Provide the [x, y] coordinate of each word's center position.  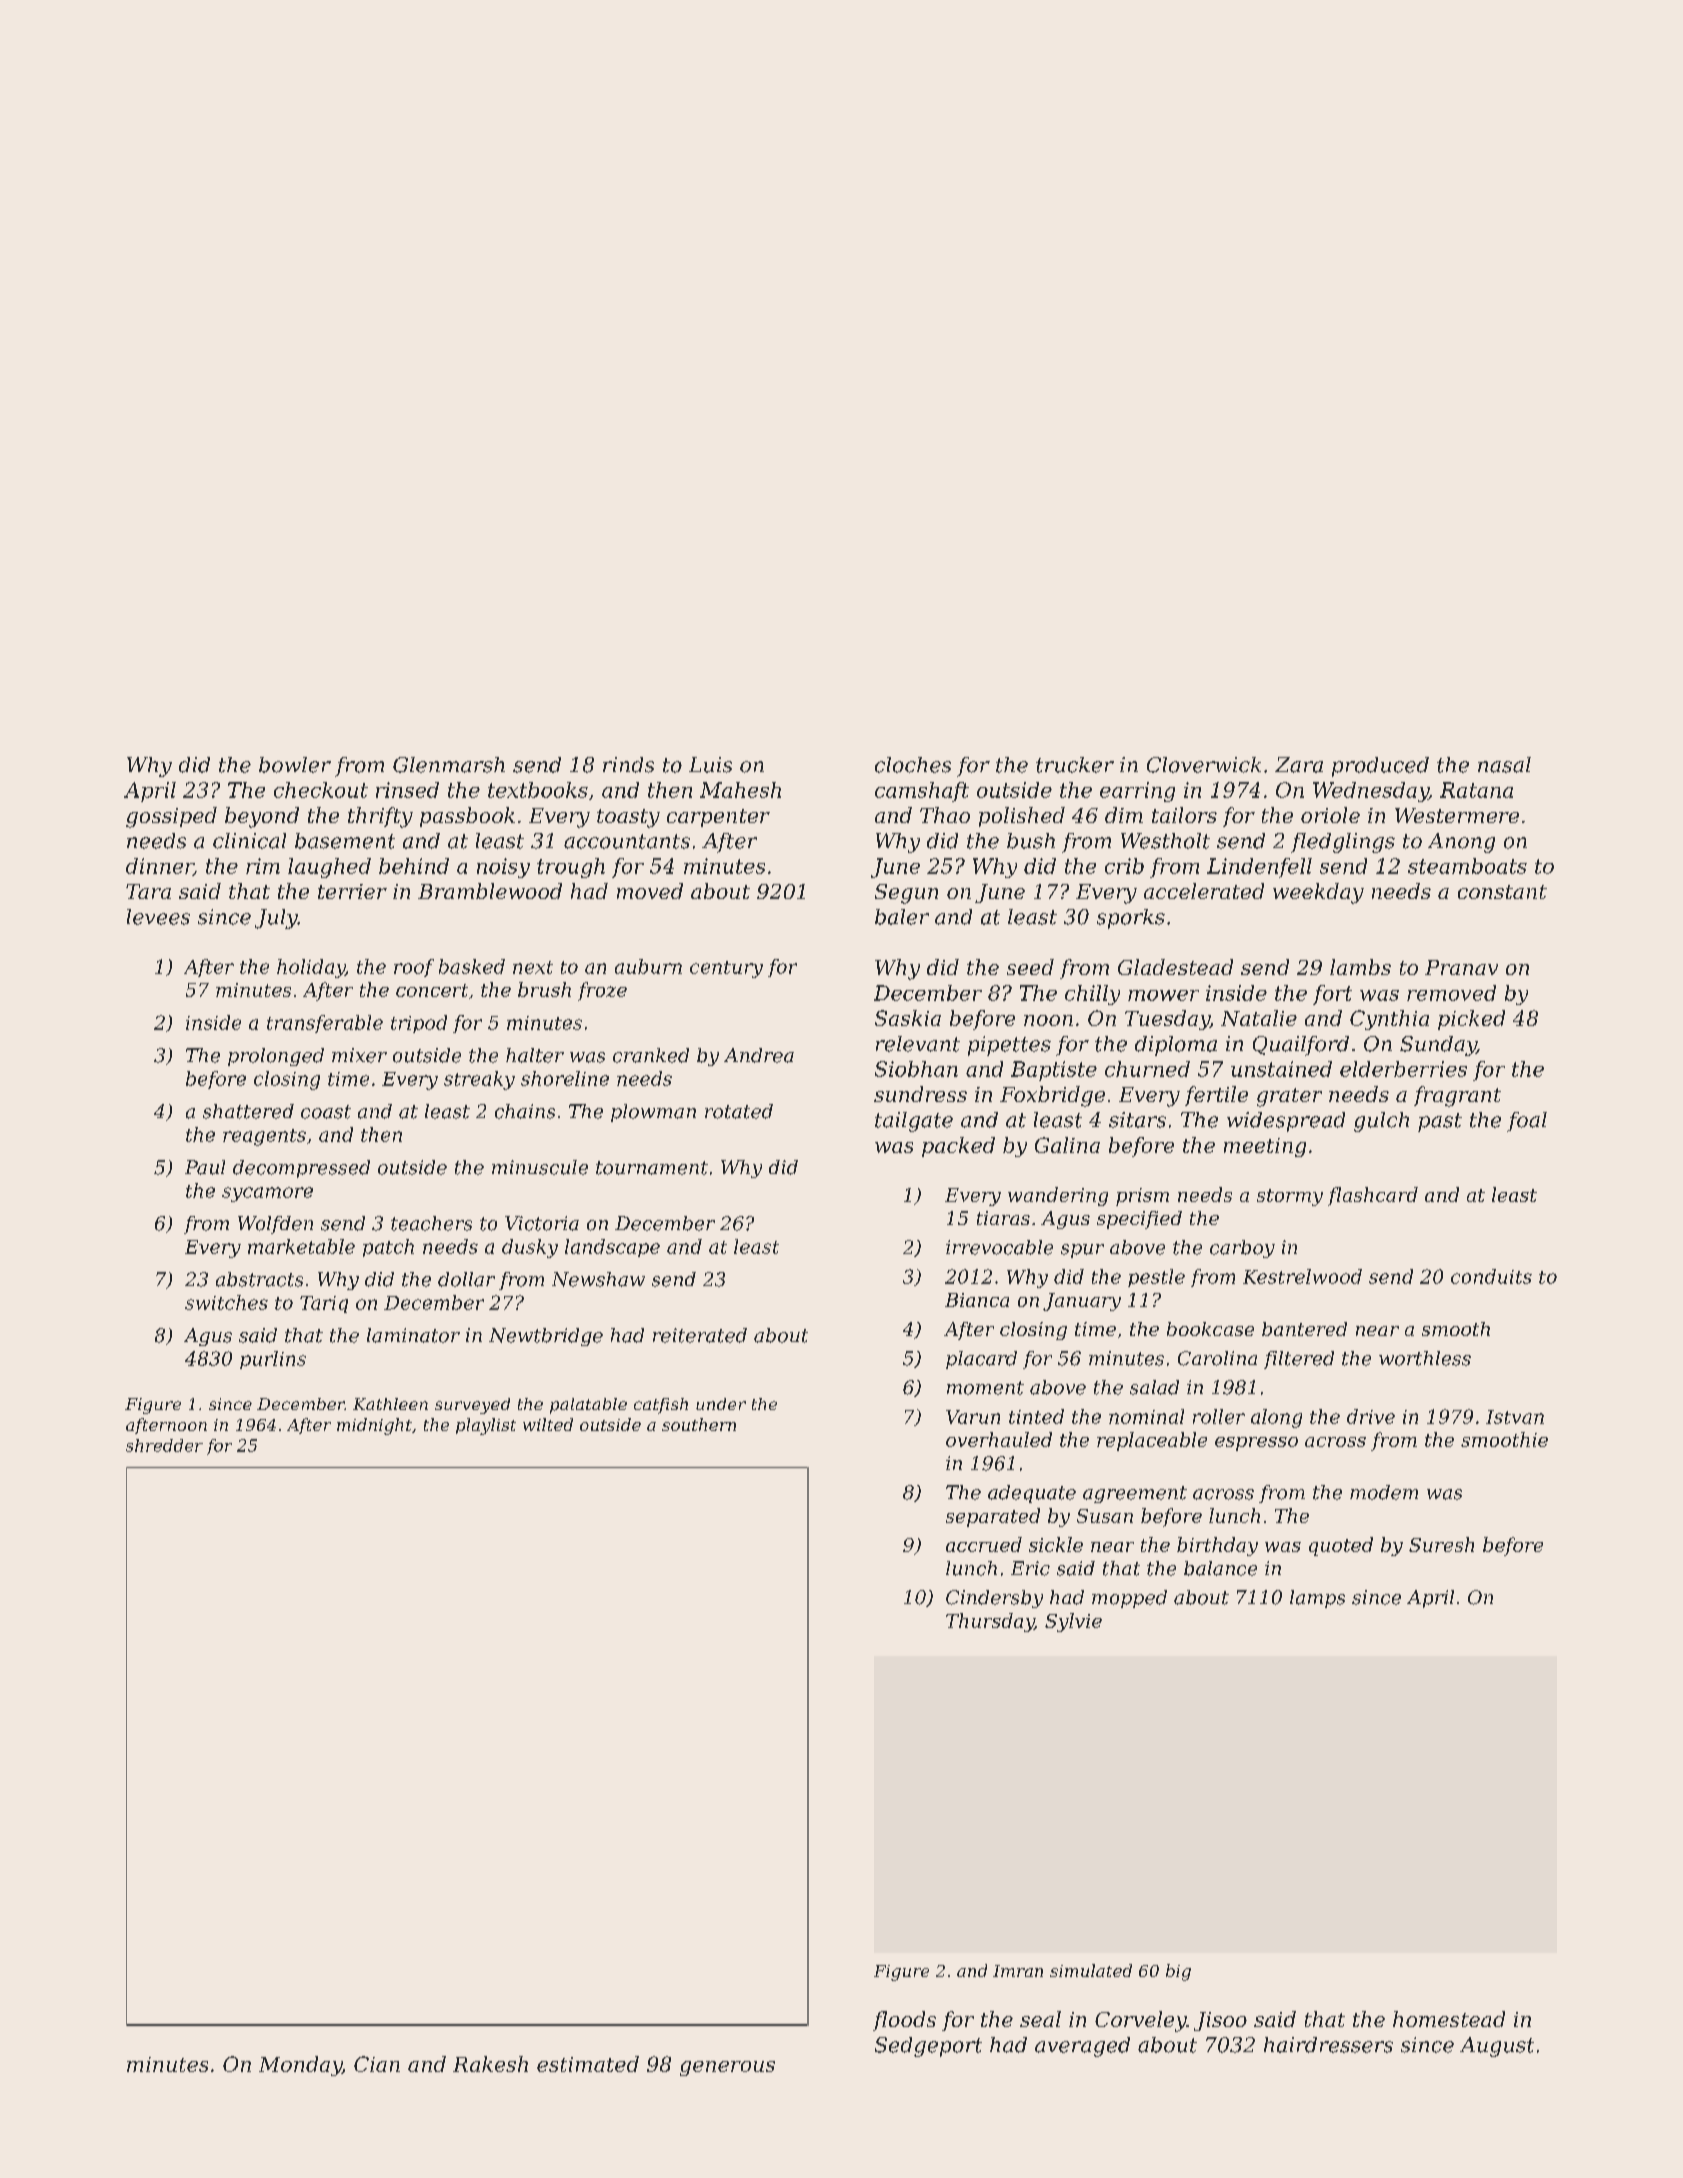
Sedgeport [928, 2047]
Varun [973, 1417]
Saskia [908, 1018]
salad [1154, 1387]
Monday [300, 2066]
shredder [164, 1445]
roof [414, 968]
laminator [413, 1335]
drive [1371, 1416]
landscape [612, 1248]
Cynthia [1389, 1020]
